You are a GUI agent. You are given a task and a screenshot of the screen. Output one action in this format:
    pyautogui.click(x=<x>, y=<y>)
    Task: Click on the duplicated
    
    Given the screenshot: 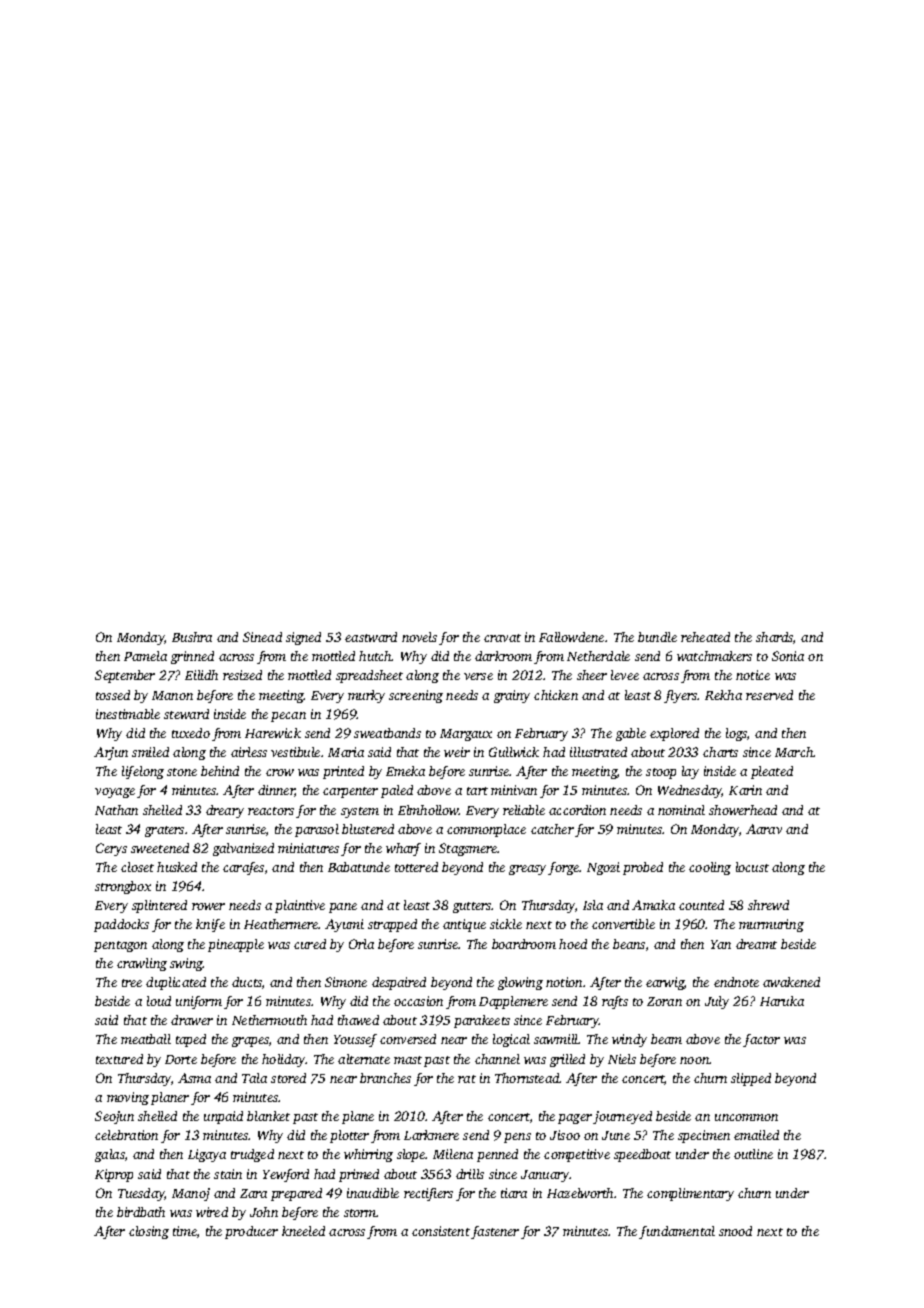 What is the action you would take?
    pyautogui.click(x=176, y=983)
